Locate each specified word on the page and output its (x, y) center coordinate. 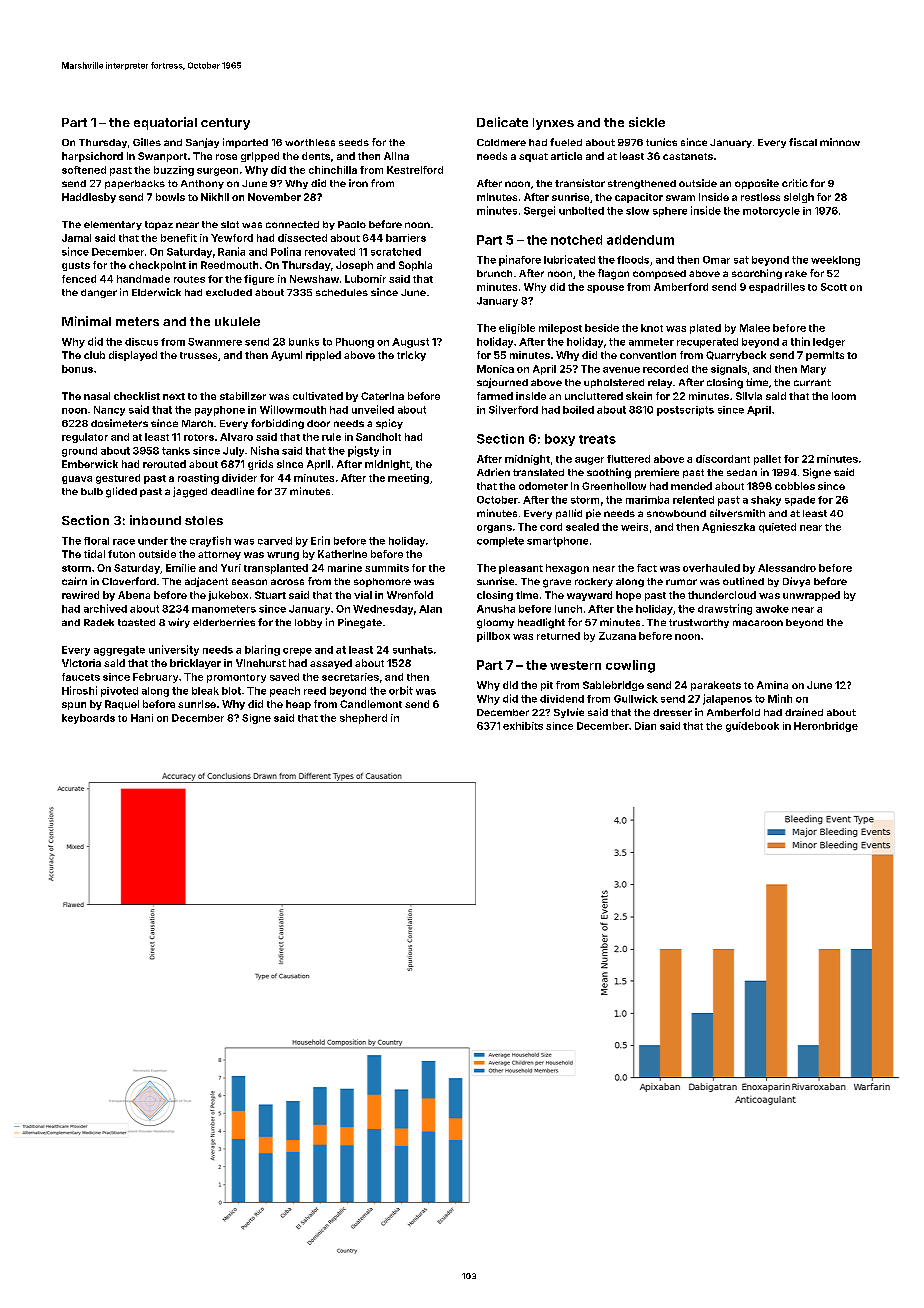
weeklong (835, 261)
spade (800, 501)
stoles (204, 520)
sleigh (799, 198)
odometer (543, 486)
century (225, 124)
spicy (389, 424)
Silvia (749, 396)
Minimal (86, 321)
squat (533, 157)
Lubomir (365, 279)
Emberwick (90, 464)
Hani (142, 718)
